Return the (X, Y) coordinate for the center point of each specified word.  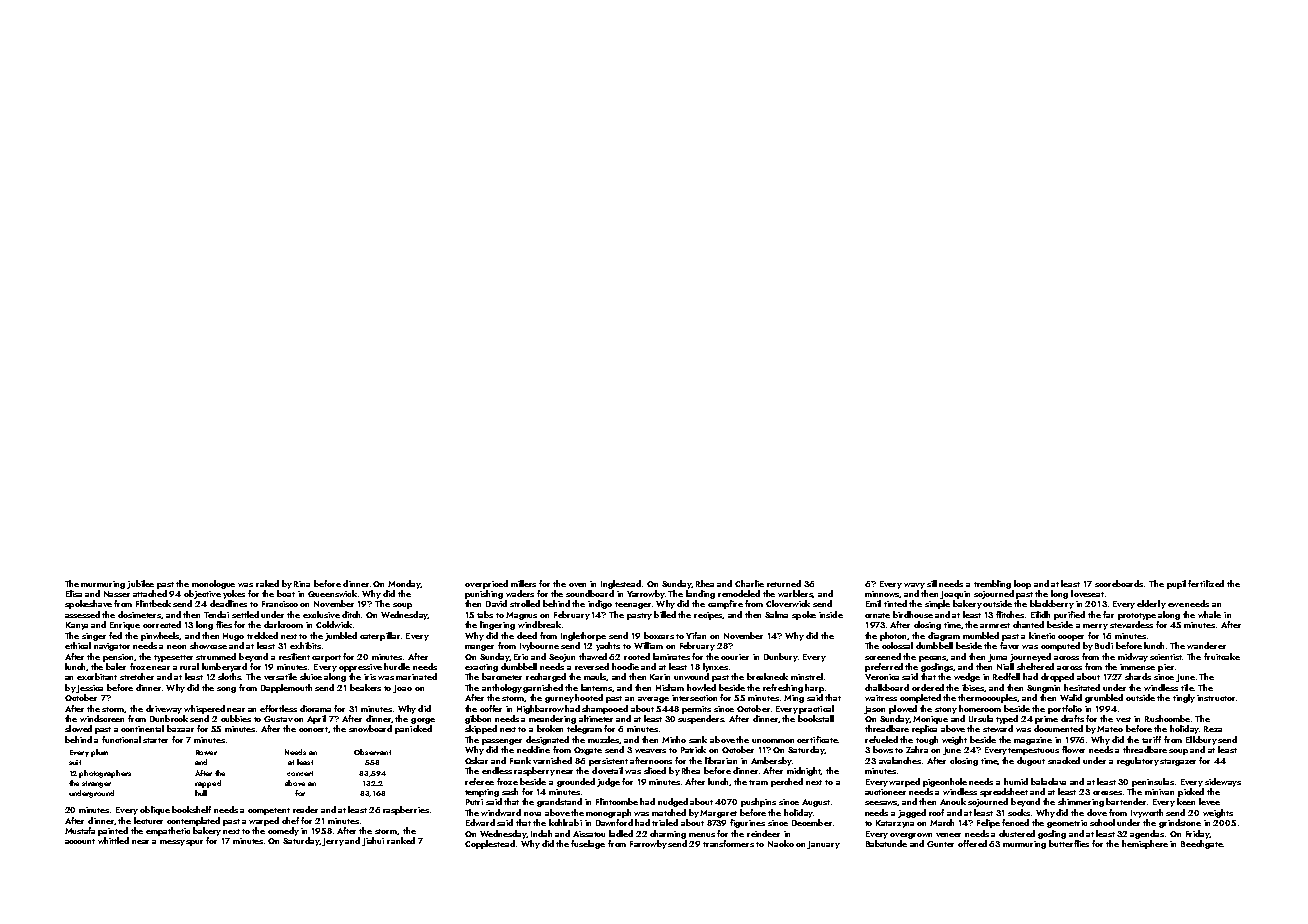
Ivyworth (1147, 813)
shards (1138, 676)
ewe (1176, 605)
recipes (708, 616)
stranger (96, 784)
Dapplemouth (286, 688)
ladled (621, 833)
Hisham (670, 687)
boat (286, 593)
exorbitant (97, 676)
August (816, 803)
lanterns (597, 688)
